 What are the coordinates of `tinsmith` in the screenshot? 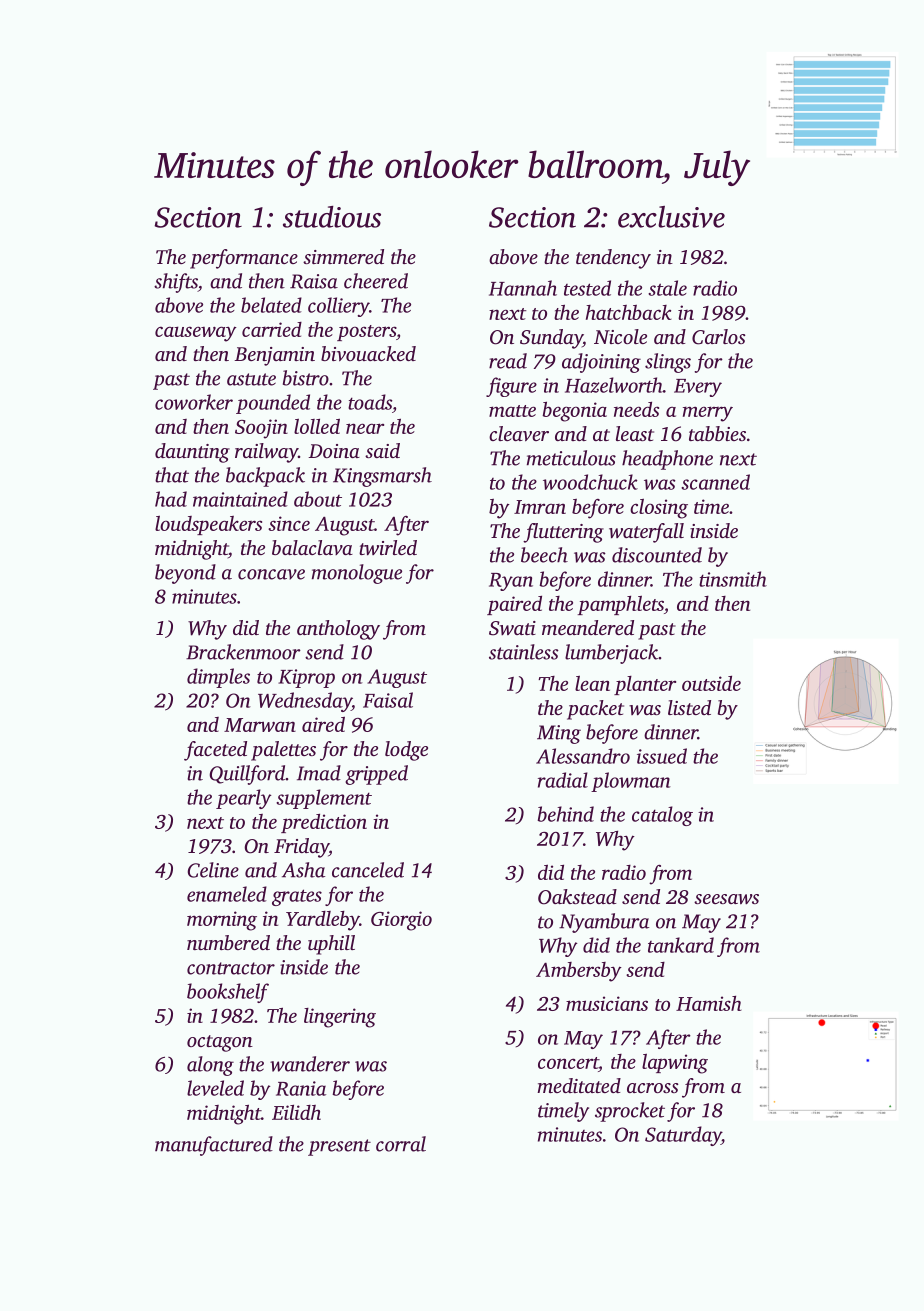 It's located at (733, 579).
